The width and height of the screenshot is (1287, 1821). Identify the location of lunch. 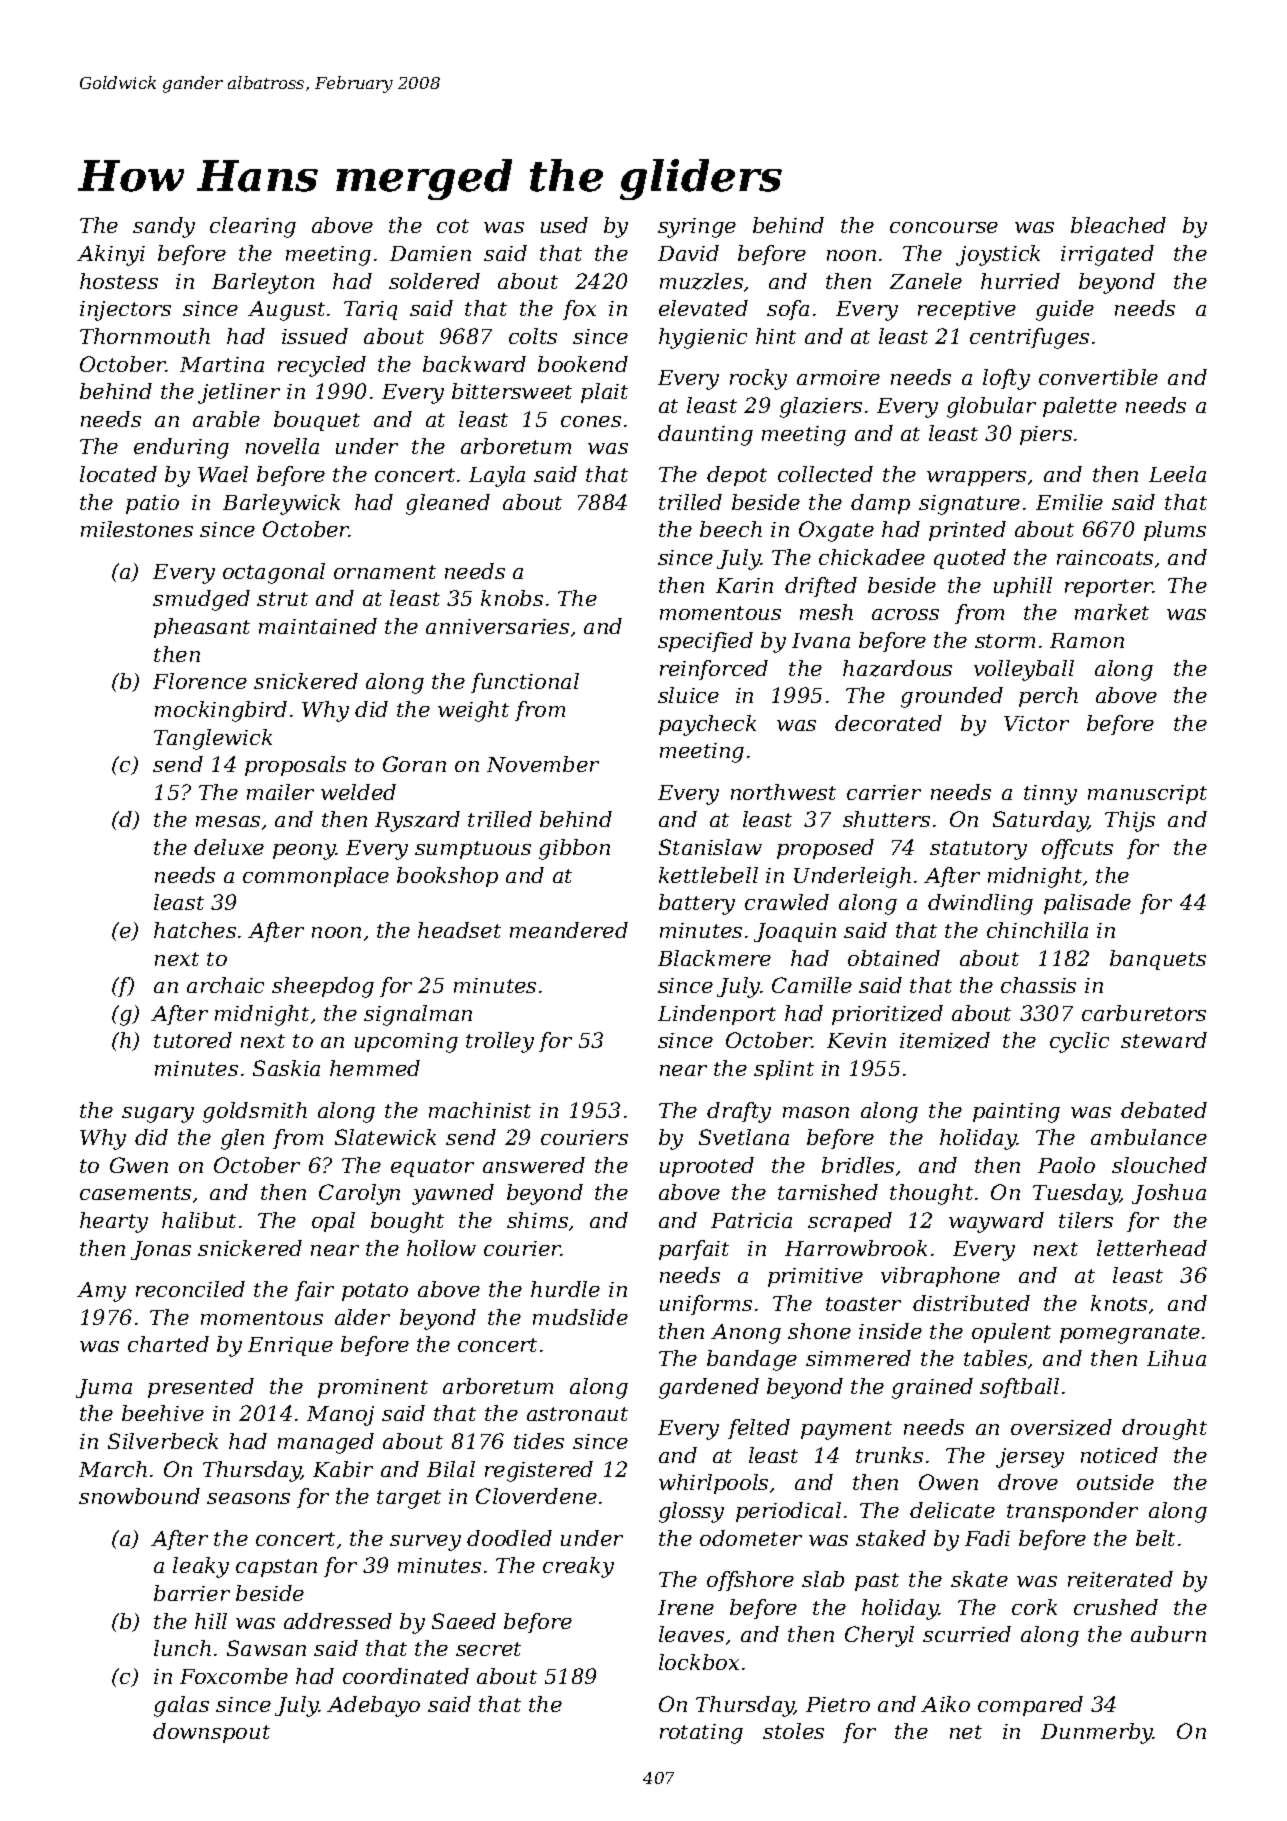
(182, 1648).
